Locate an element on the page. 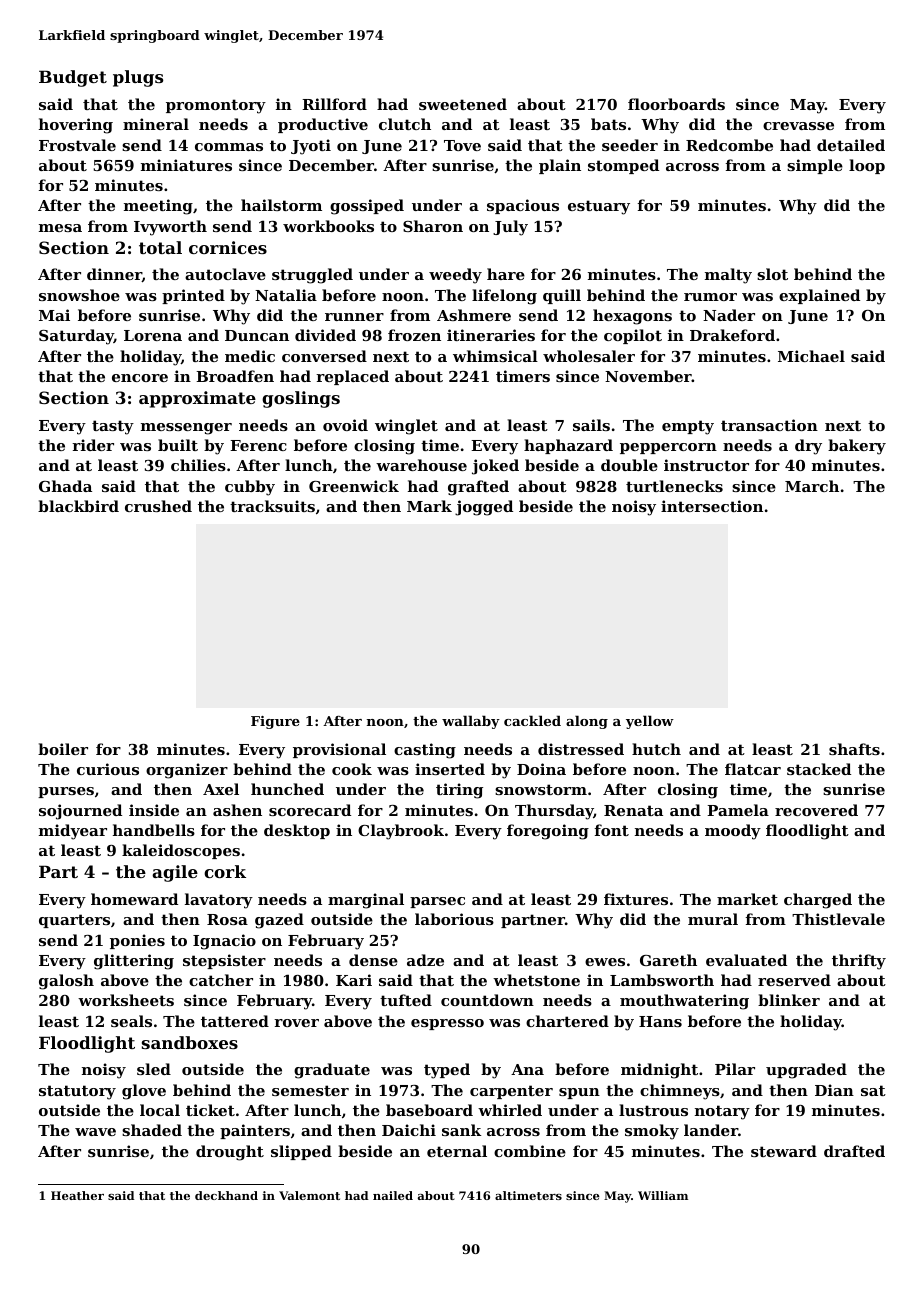 The image size is (924, 1308). Heather is located at coordinates (77, 1195).
